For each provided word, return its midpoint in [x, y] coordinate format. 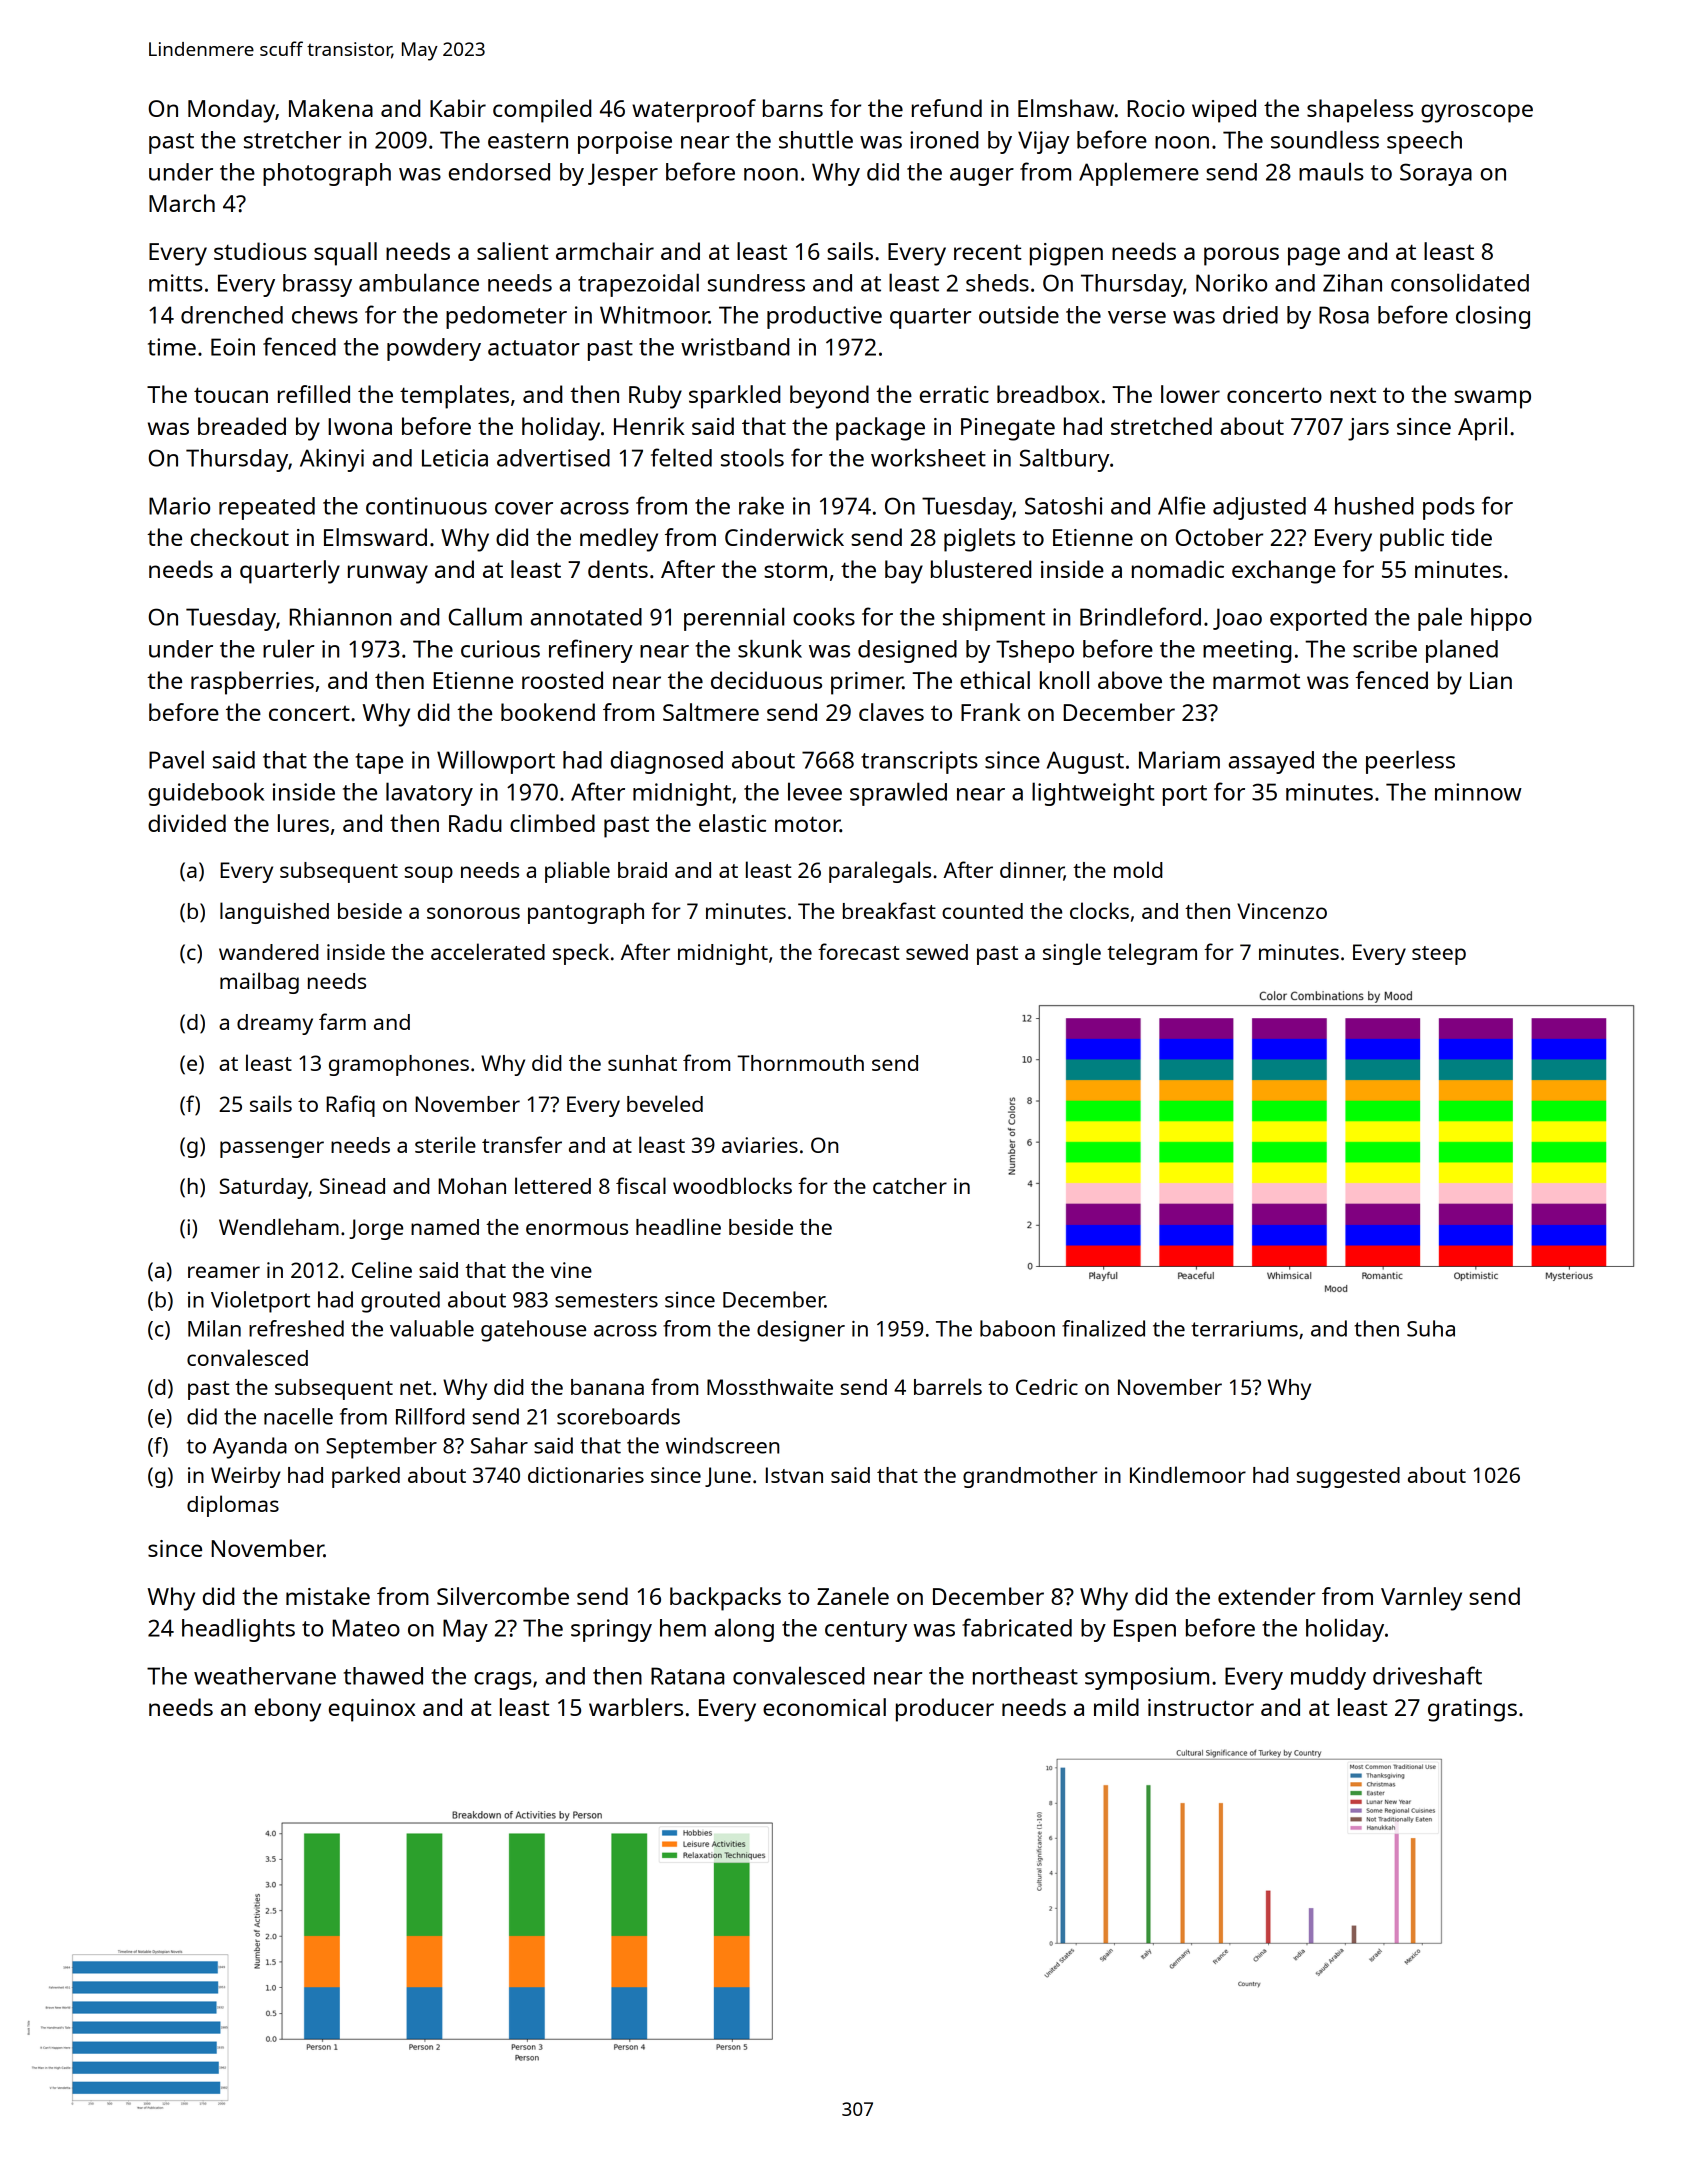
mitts [176, 283]
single [1072, 954]
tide [1471, 537]
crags [503, 1681]
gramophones [399, 1065]
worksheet [928, 458]
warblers [636, 1707]
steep [1439, 955]
